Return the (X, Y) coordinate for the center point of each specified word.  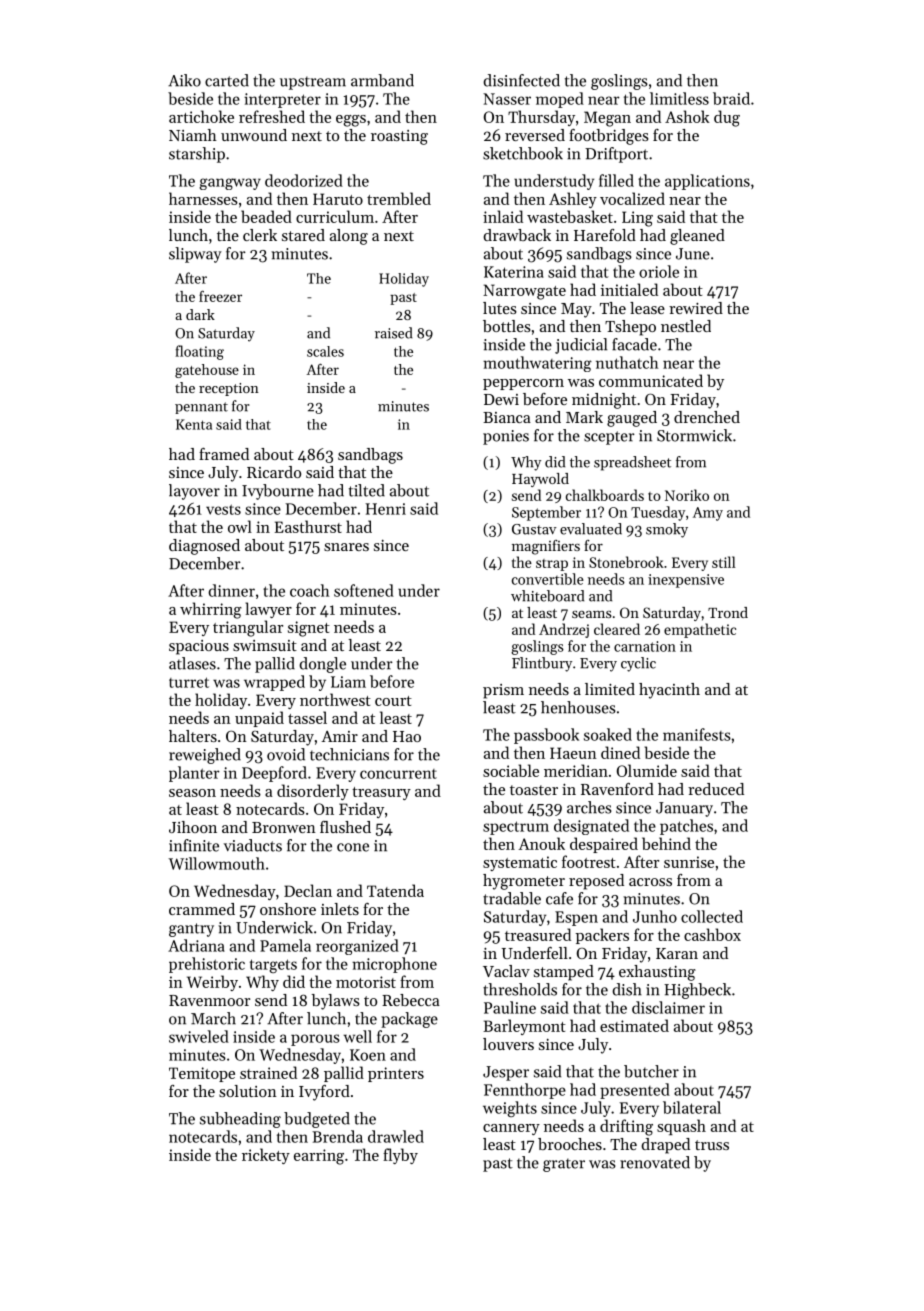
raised (393, 333)
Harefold (605, 235)
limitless (679, 98)
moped (560, 100)
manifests (697, 734)
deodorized (304, 180)
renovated (655, 1162)
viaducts (253, 845)
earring (319, 1157)
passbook (546, 736)
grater (564, 1165)
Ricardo (274, 472)
